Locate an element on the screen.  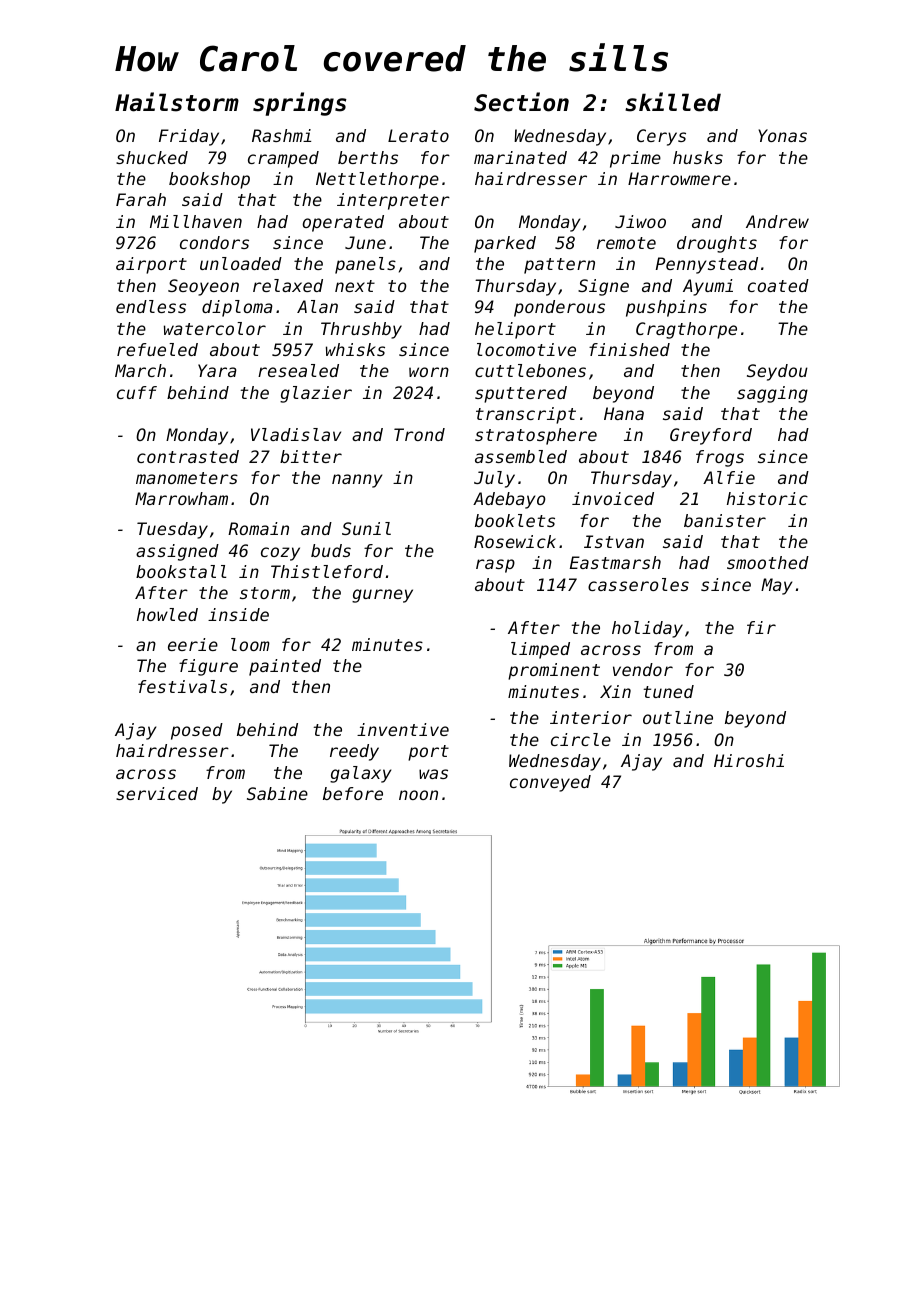
Section is located at coordinates (521, 102).
